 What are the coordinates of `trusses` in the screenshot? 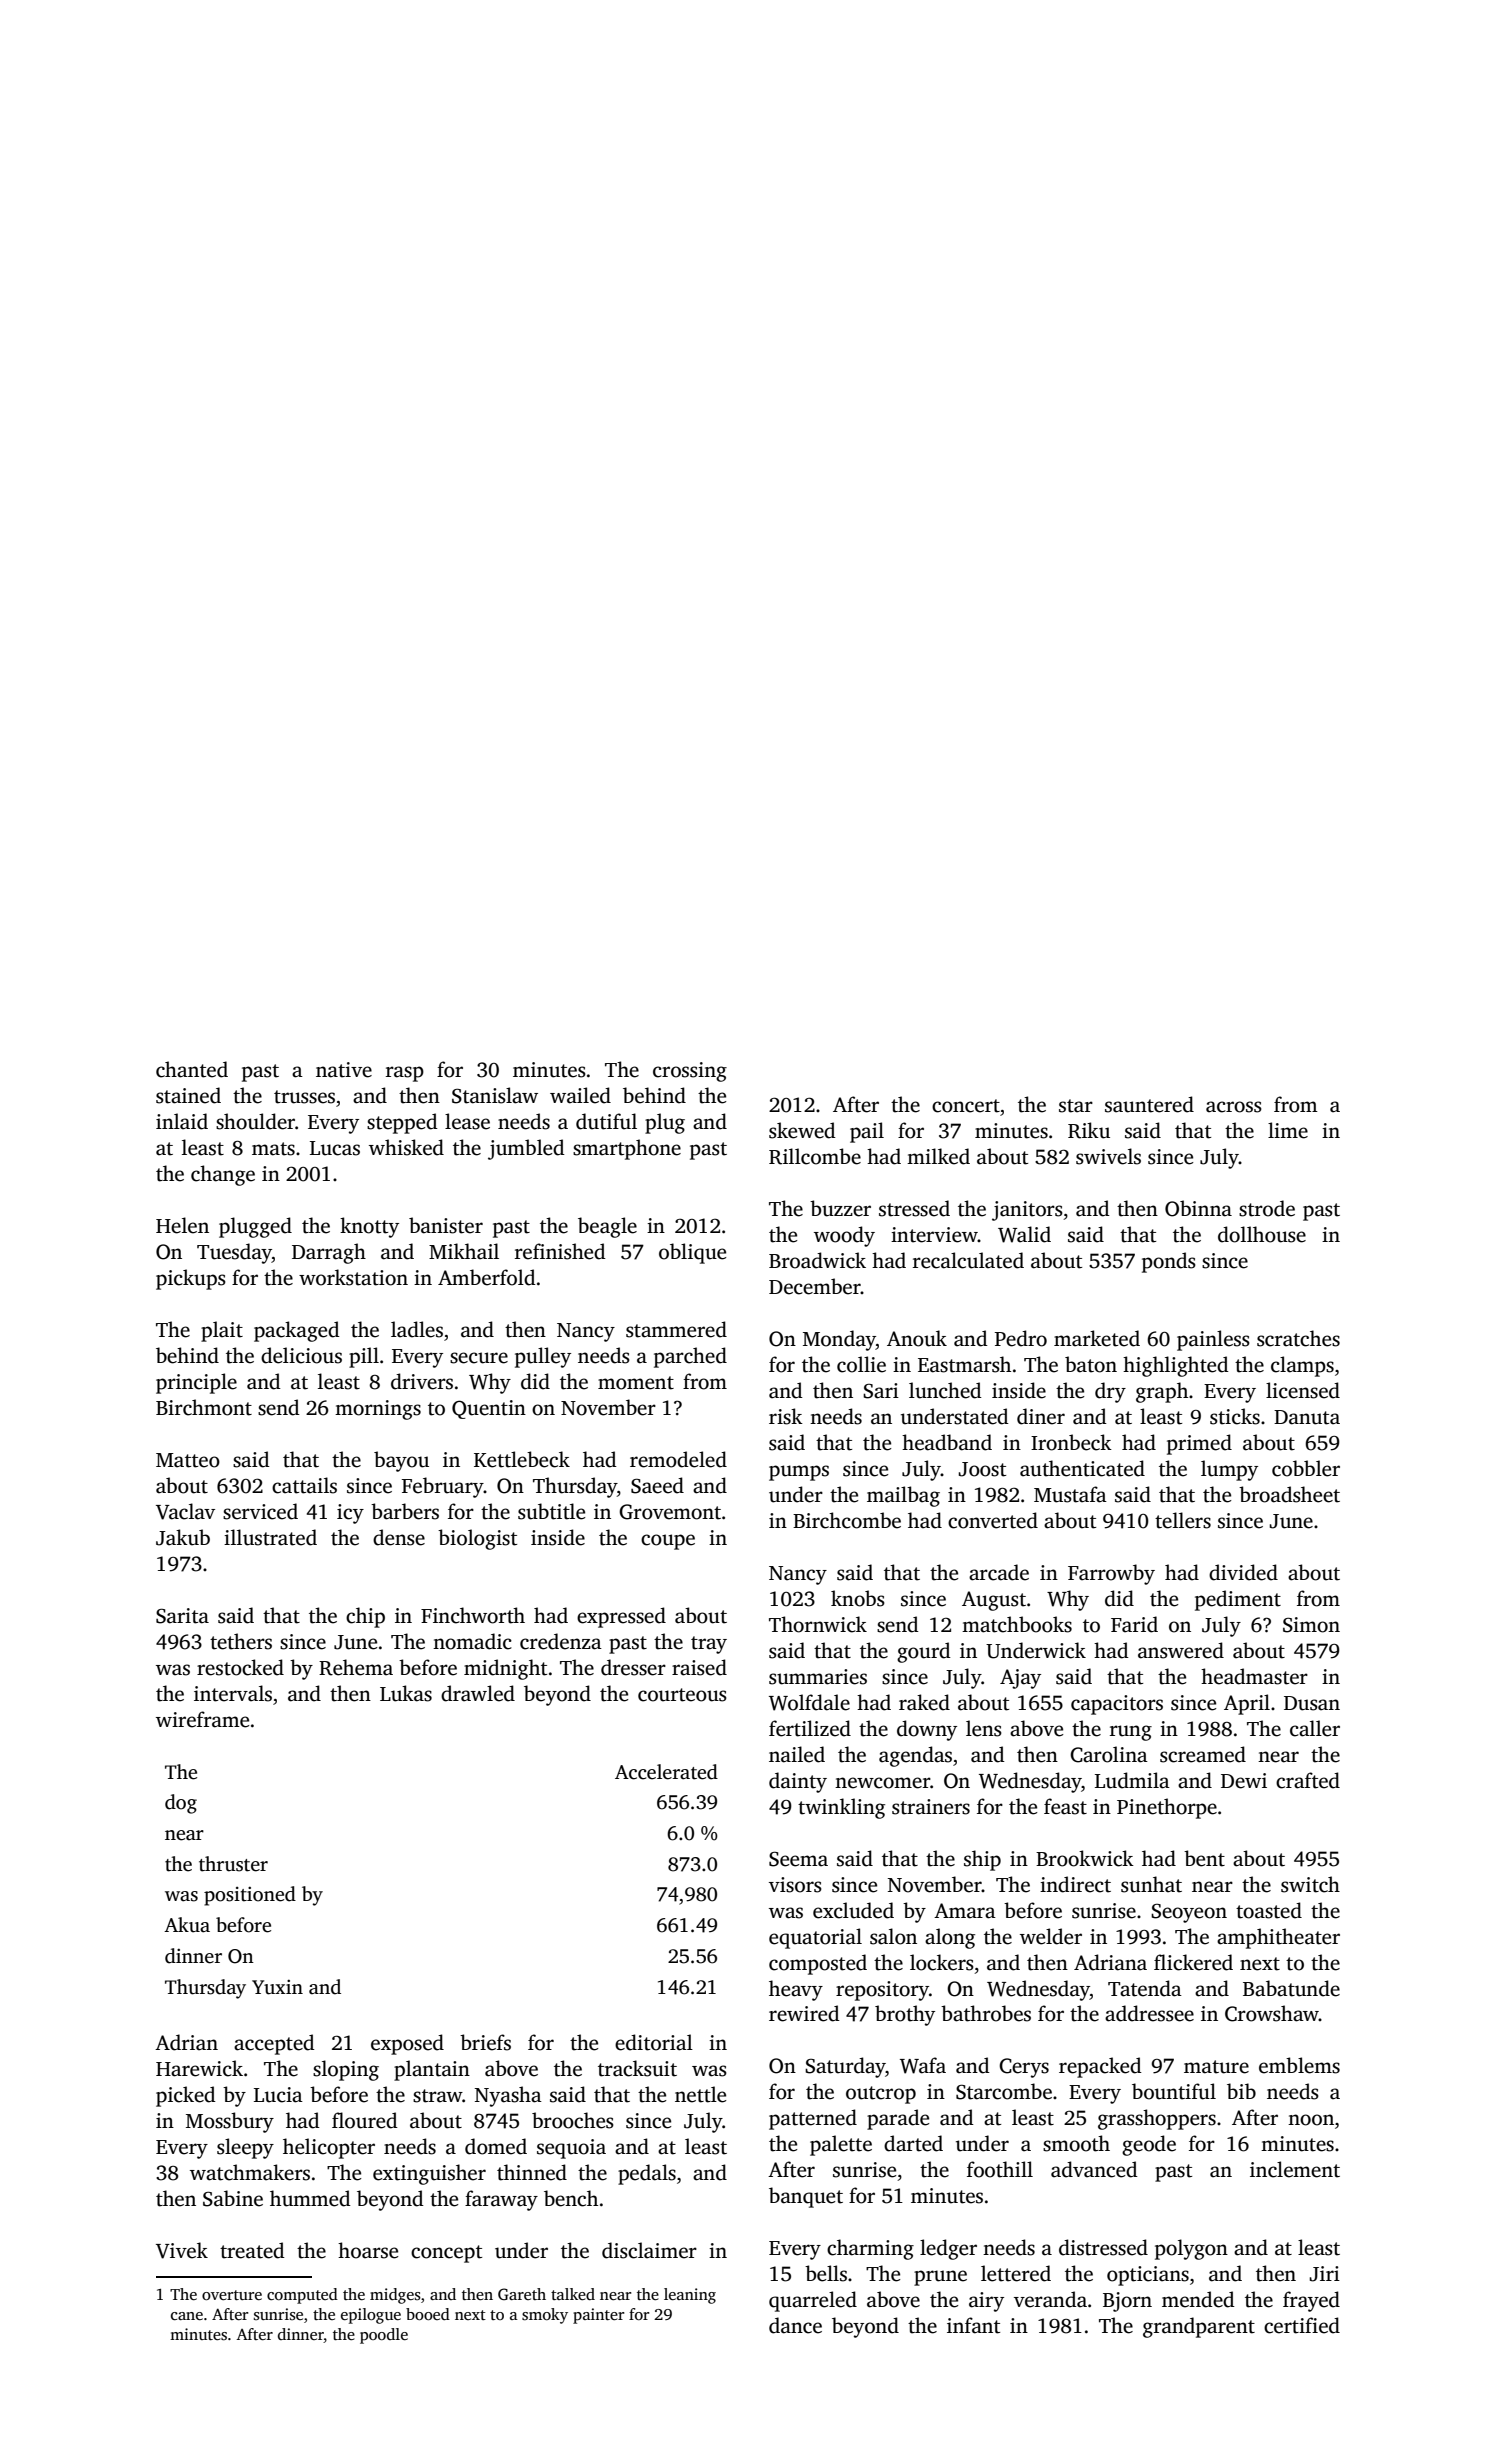 It's located at (304, 1097).
